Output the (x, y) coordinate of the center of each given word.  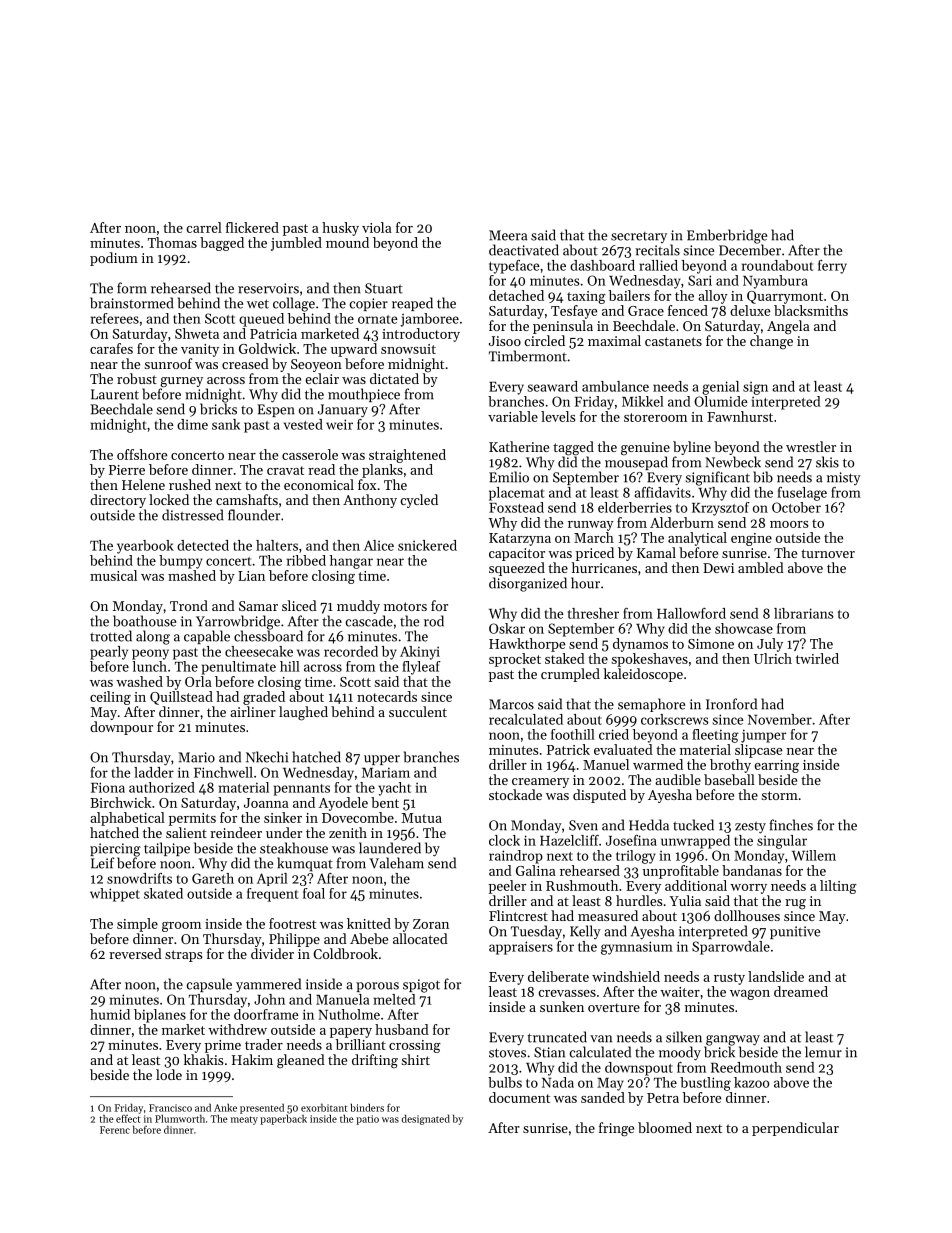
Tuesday (536, 932)
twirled (817, 658)
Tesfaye (574, 312)
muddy (358, 607)
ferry (832, 267)
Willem (814, 855)
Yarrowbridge (238, 622)
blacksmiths (811, 310)
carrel (204, 227)
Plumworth (180, 1118)
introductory (421, 335)
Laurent (115, 394)
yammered (268, 985)
